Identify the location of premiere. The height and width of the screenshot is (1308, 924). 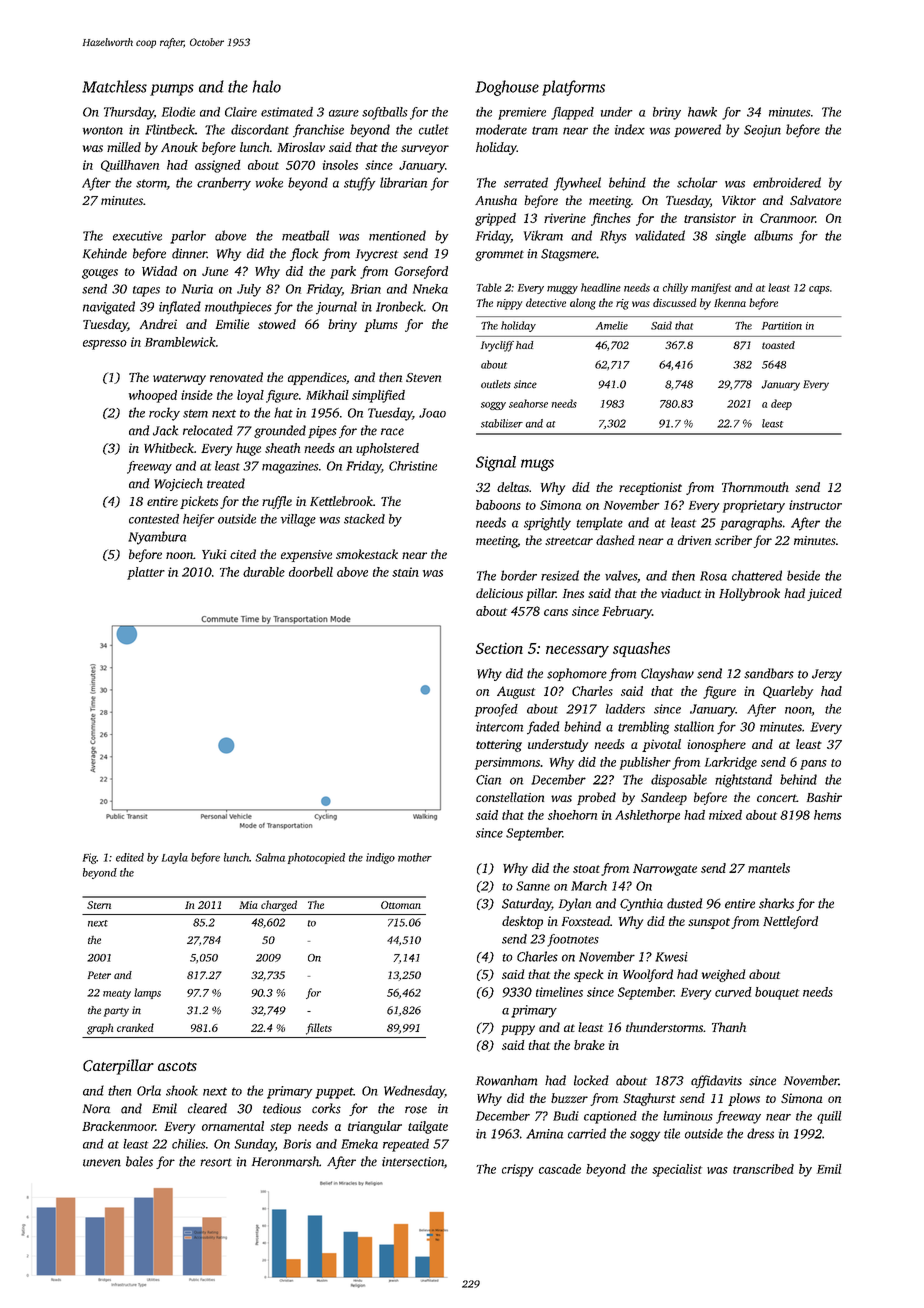
(522, 113).
